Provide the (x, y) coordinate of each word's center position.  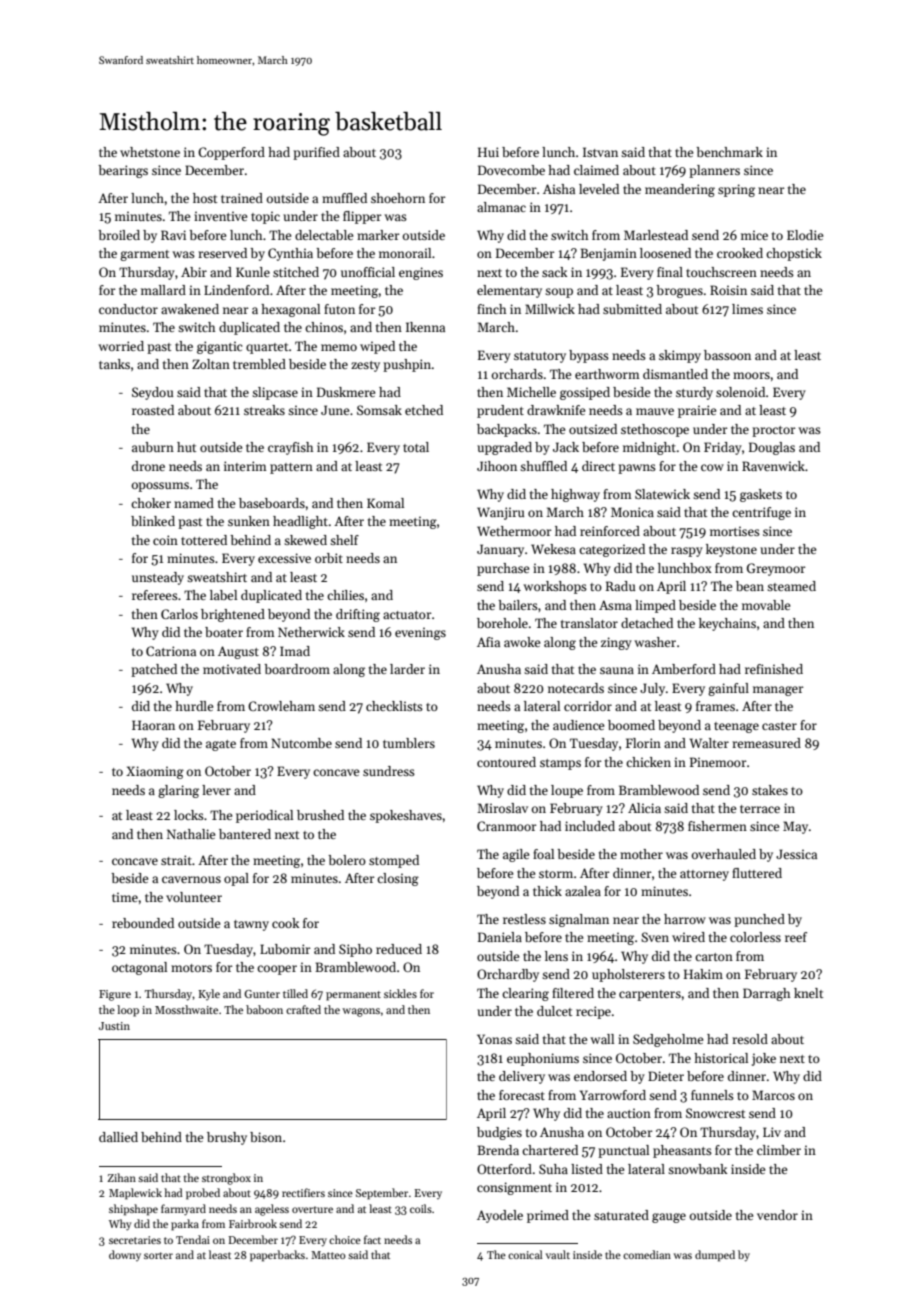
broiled (119, 235)
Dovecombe (511, 170)
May (795, 827)
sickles (400, 993)
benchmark (729, 152)
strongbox (226, 1179)
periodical (264, 816)
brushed (320, 815)
